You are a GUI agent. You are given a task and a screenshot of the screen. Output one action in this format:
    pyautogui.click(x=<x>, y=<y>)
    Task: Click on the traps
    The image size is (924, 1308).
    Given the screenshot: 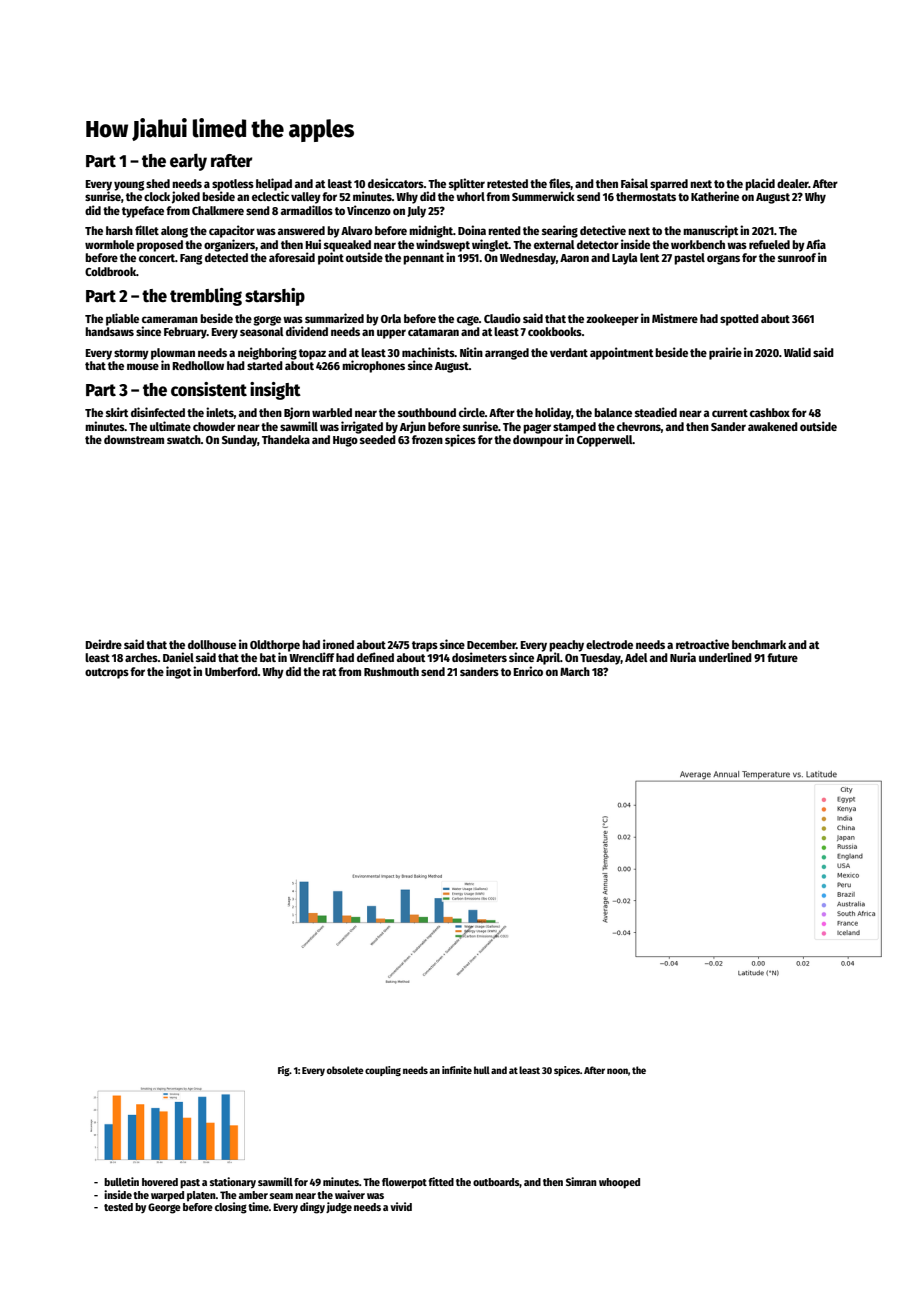 What is the action you would take?
    pyautogui.click(x=425, y=646)
